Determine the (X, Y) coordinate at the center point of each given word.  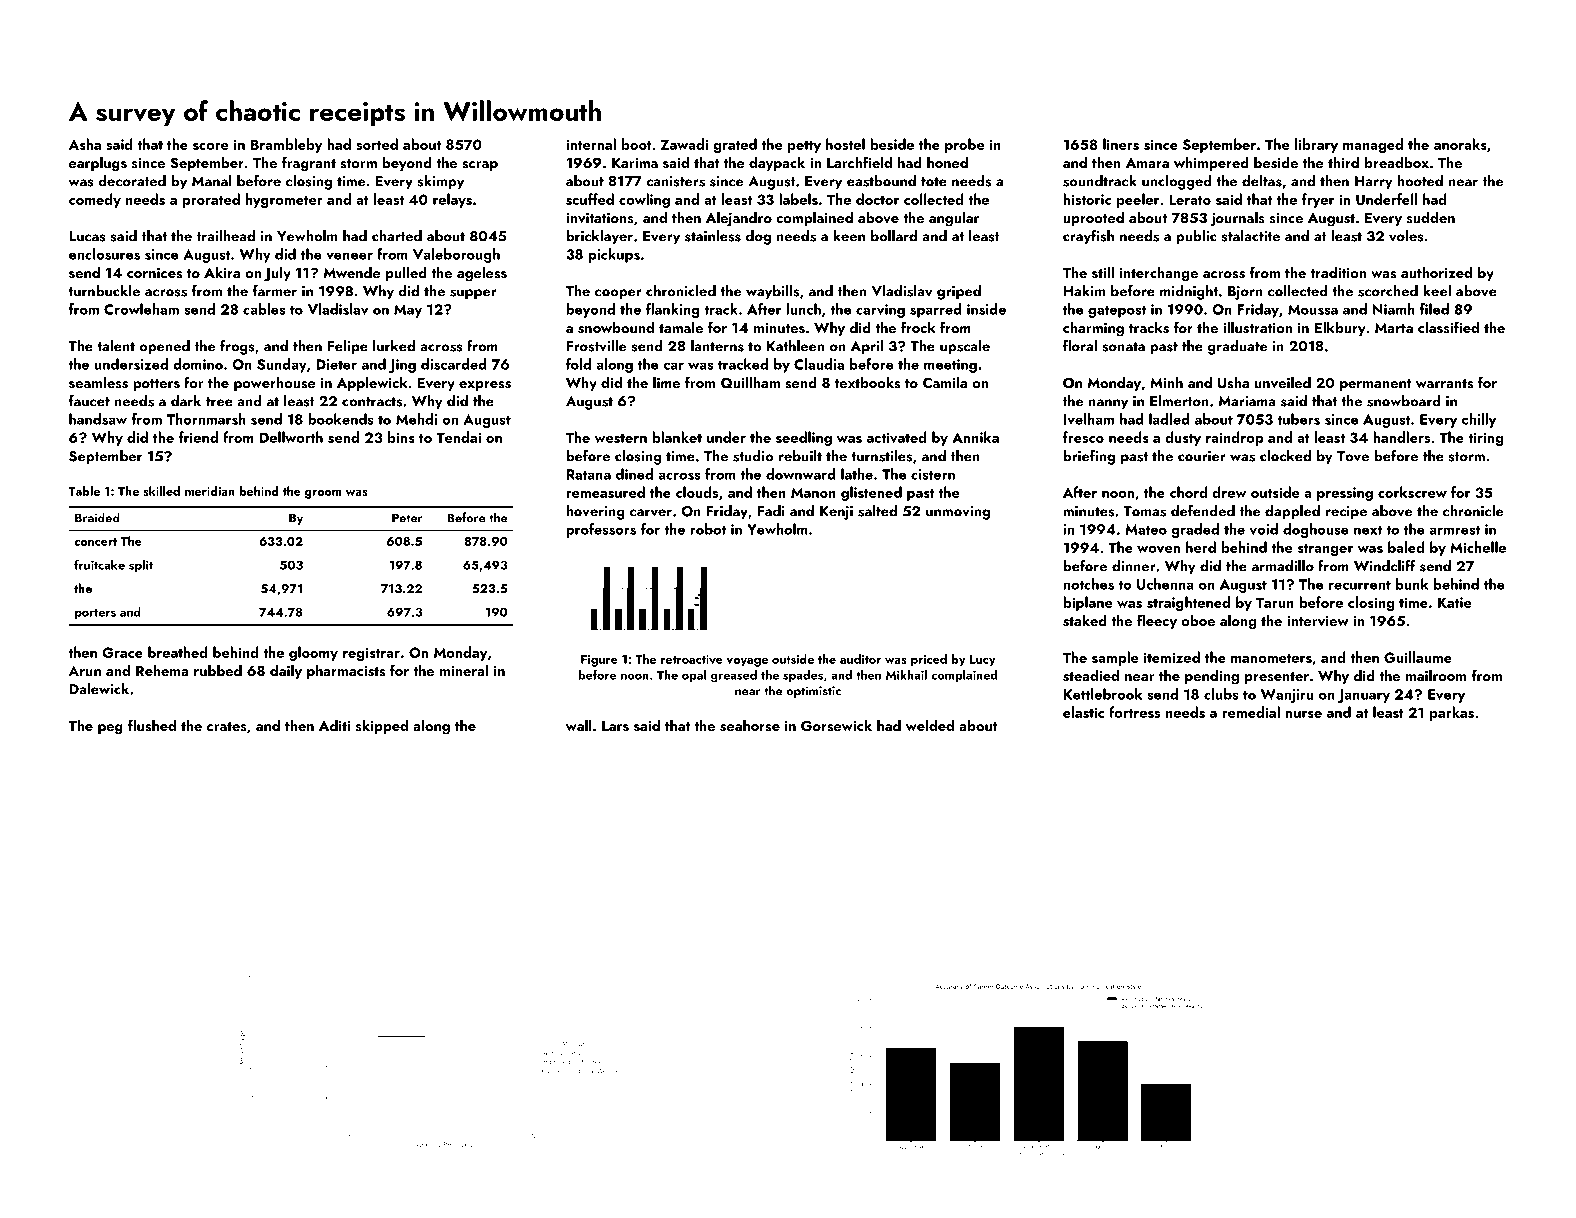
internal (591, 144)
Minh (1166, 382)
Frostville (596, 346)
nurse (1303, 714)
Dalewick (99, 689)
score (210, 146)
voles (1406, 236)
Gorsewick (836, 725)
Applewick (372, 383)
